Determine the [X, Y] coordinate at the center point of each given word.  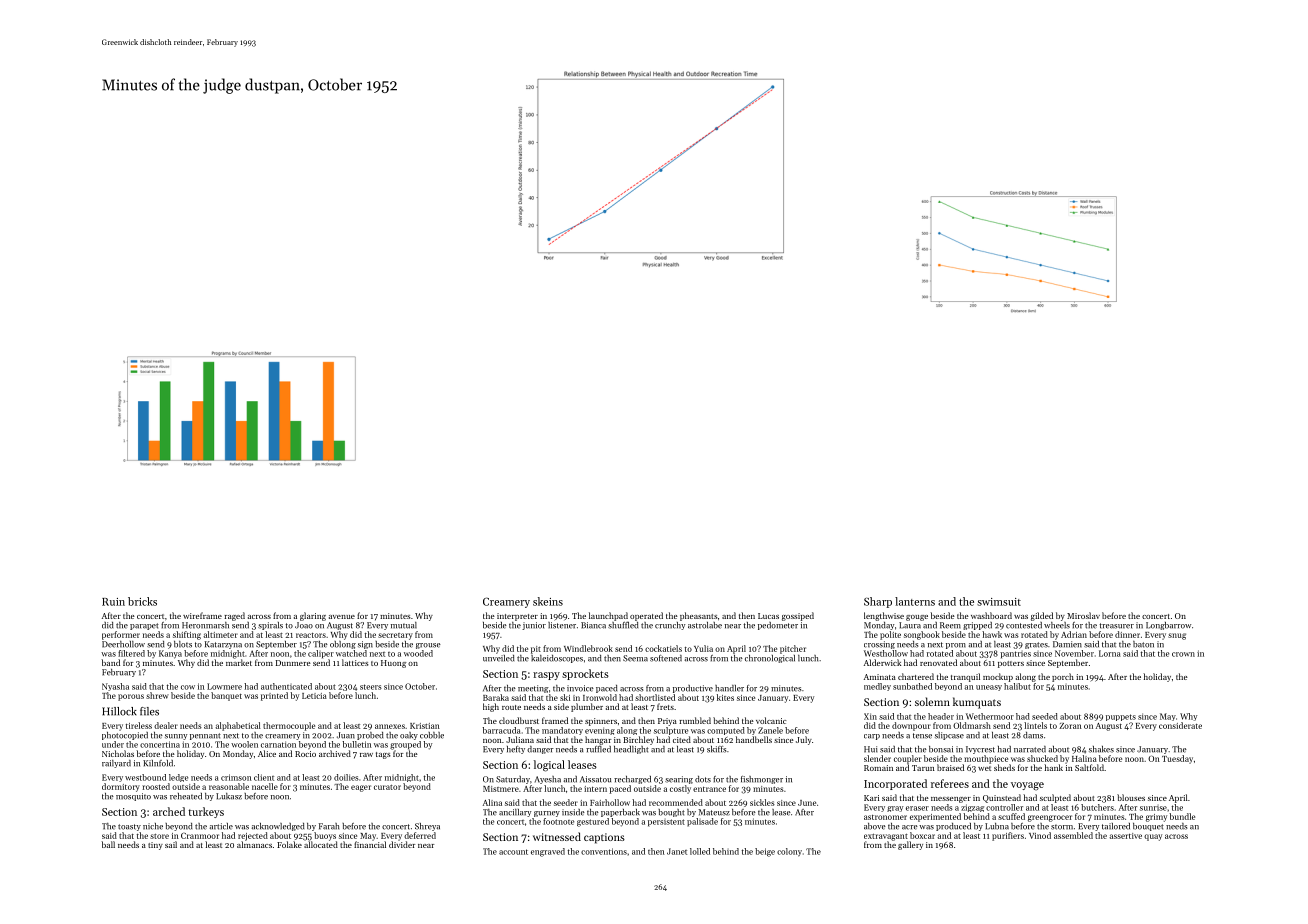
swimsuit [999, 602]
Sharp [878, 602]
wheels [1057, 625]
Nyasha [115, 687]
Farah [329, 826]
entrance [709, 789]
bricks [142, 601]
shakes [1101, 749]
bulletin [357, 744]
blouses [1131, 797]
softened [666, 658]
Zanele [770, 730]
